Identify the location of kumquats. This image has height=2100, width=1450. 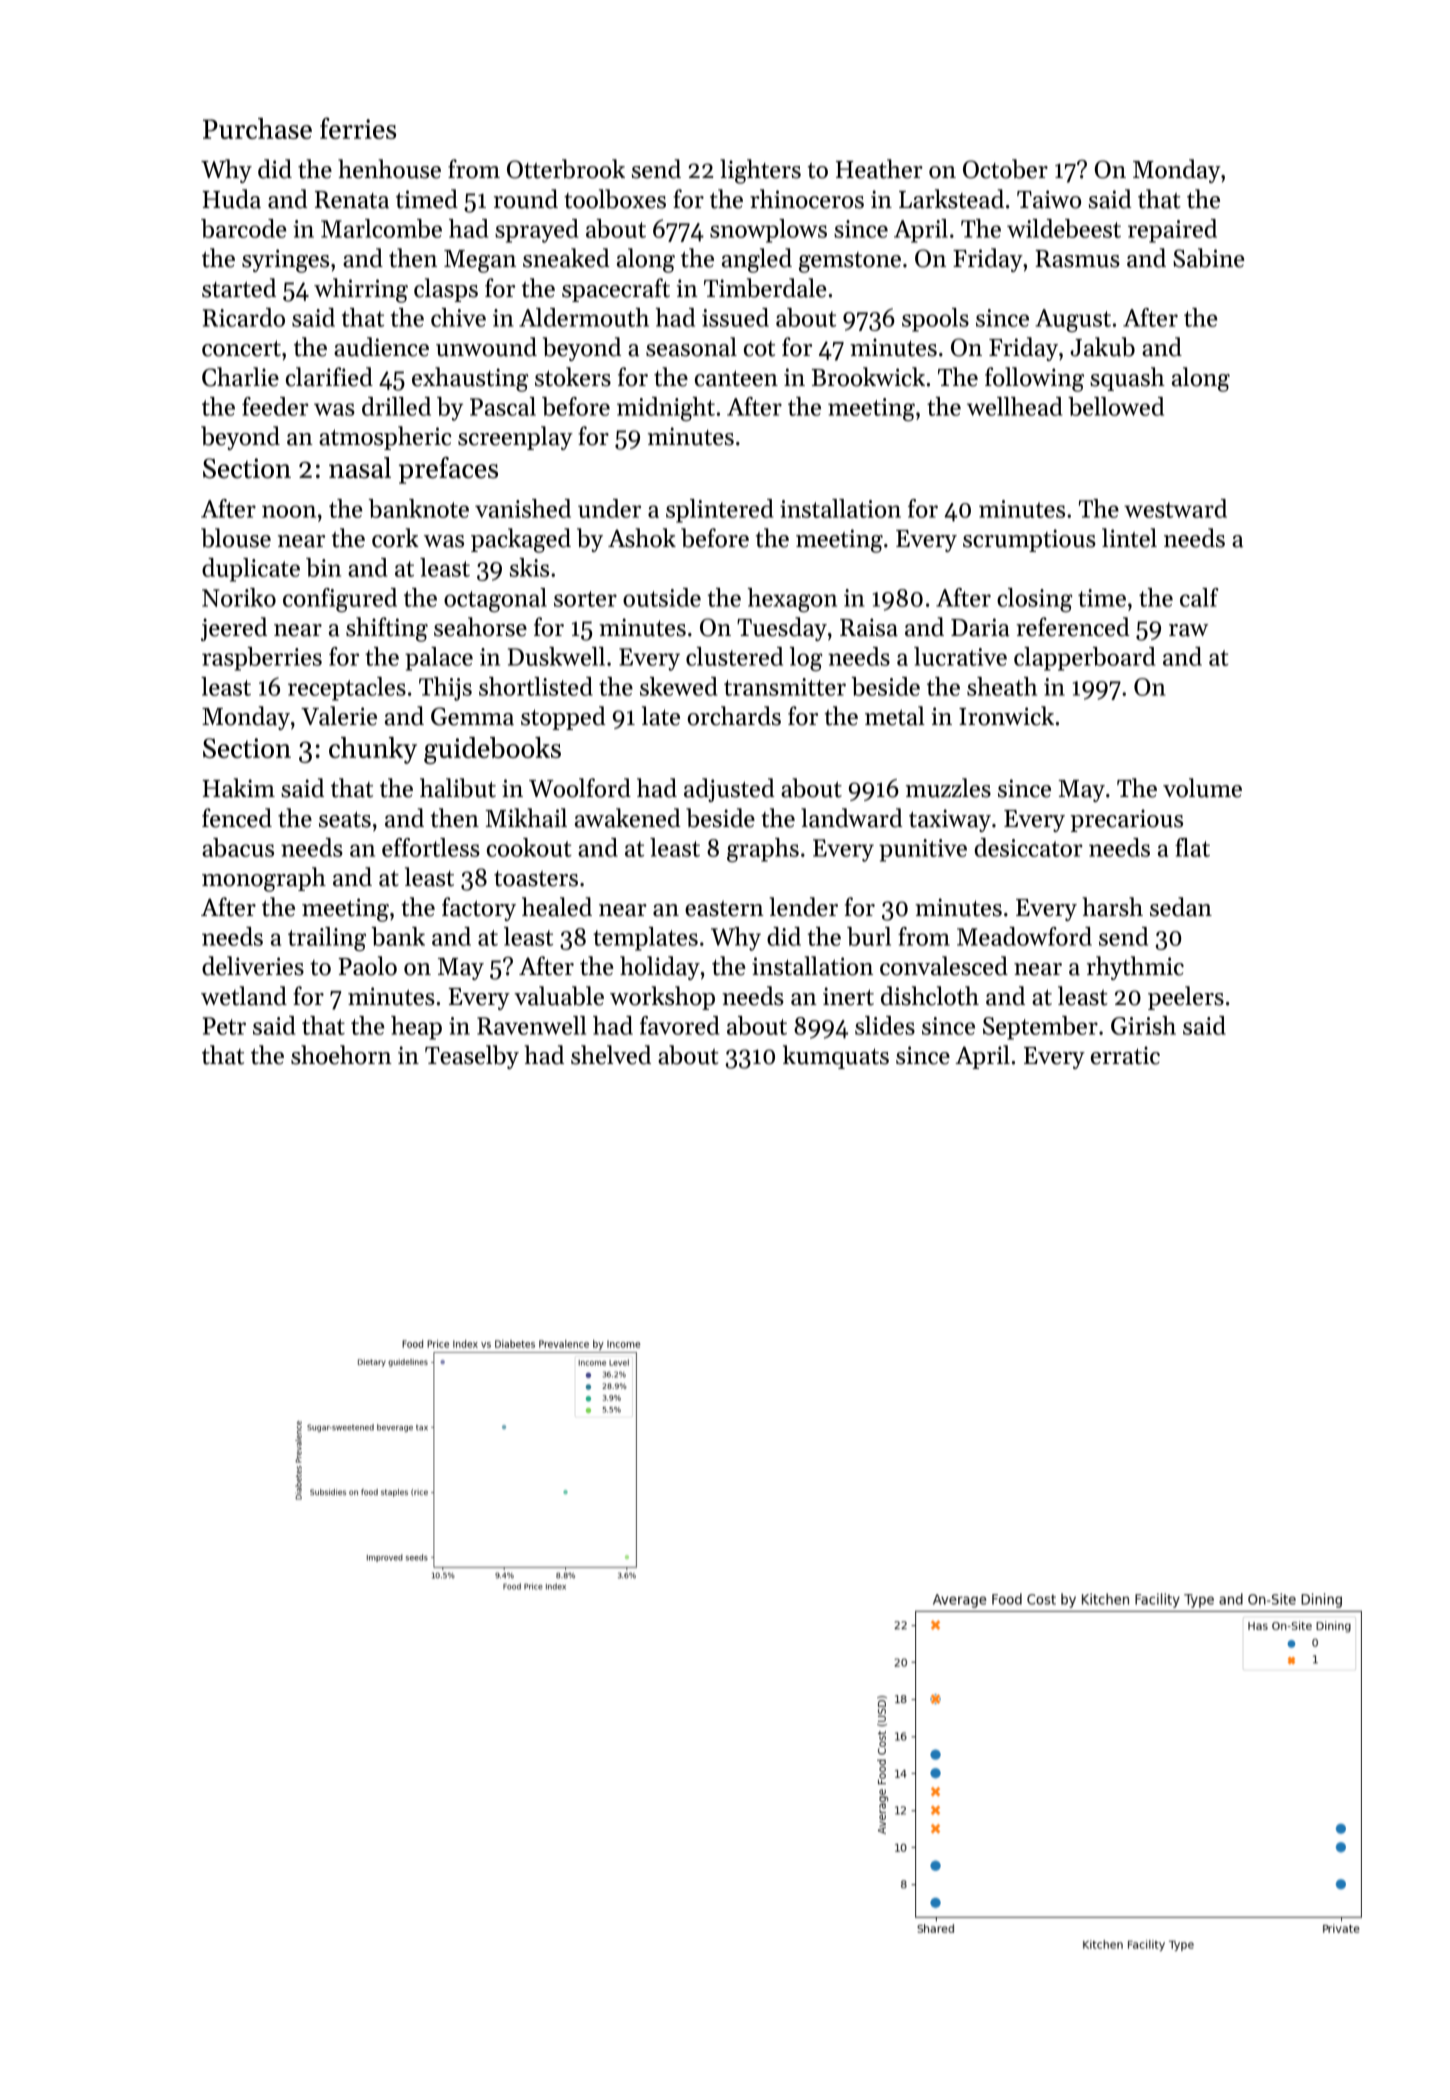
(836, 1057).
